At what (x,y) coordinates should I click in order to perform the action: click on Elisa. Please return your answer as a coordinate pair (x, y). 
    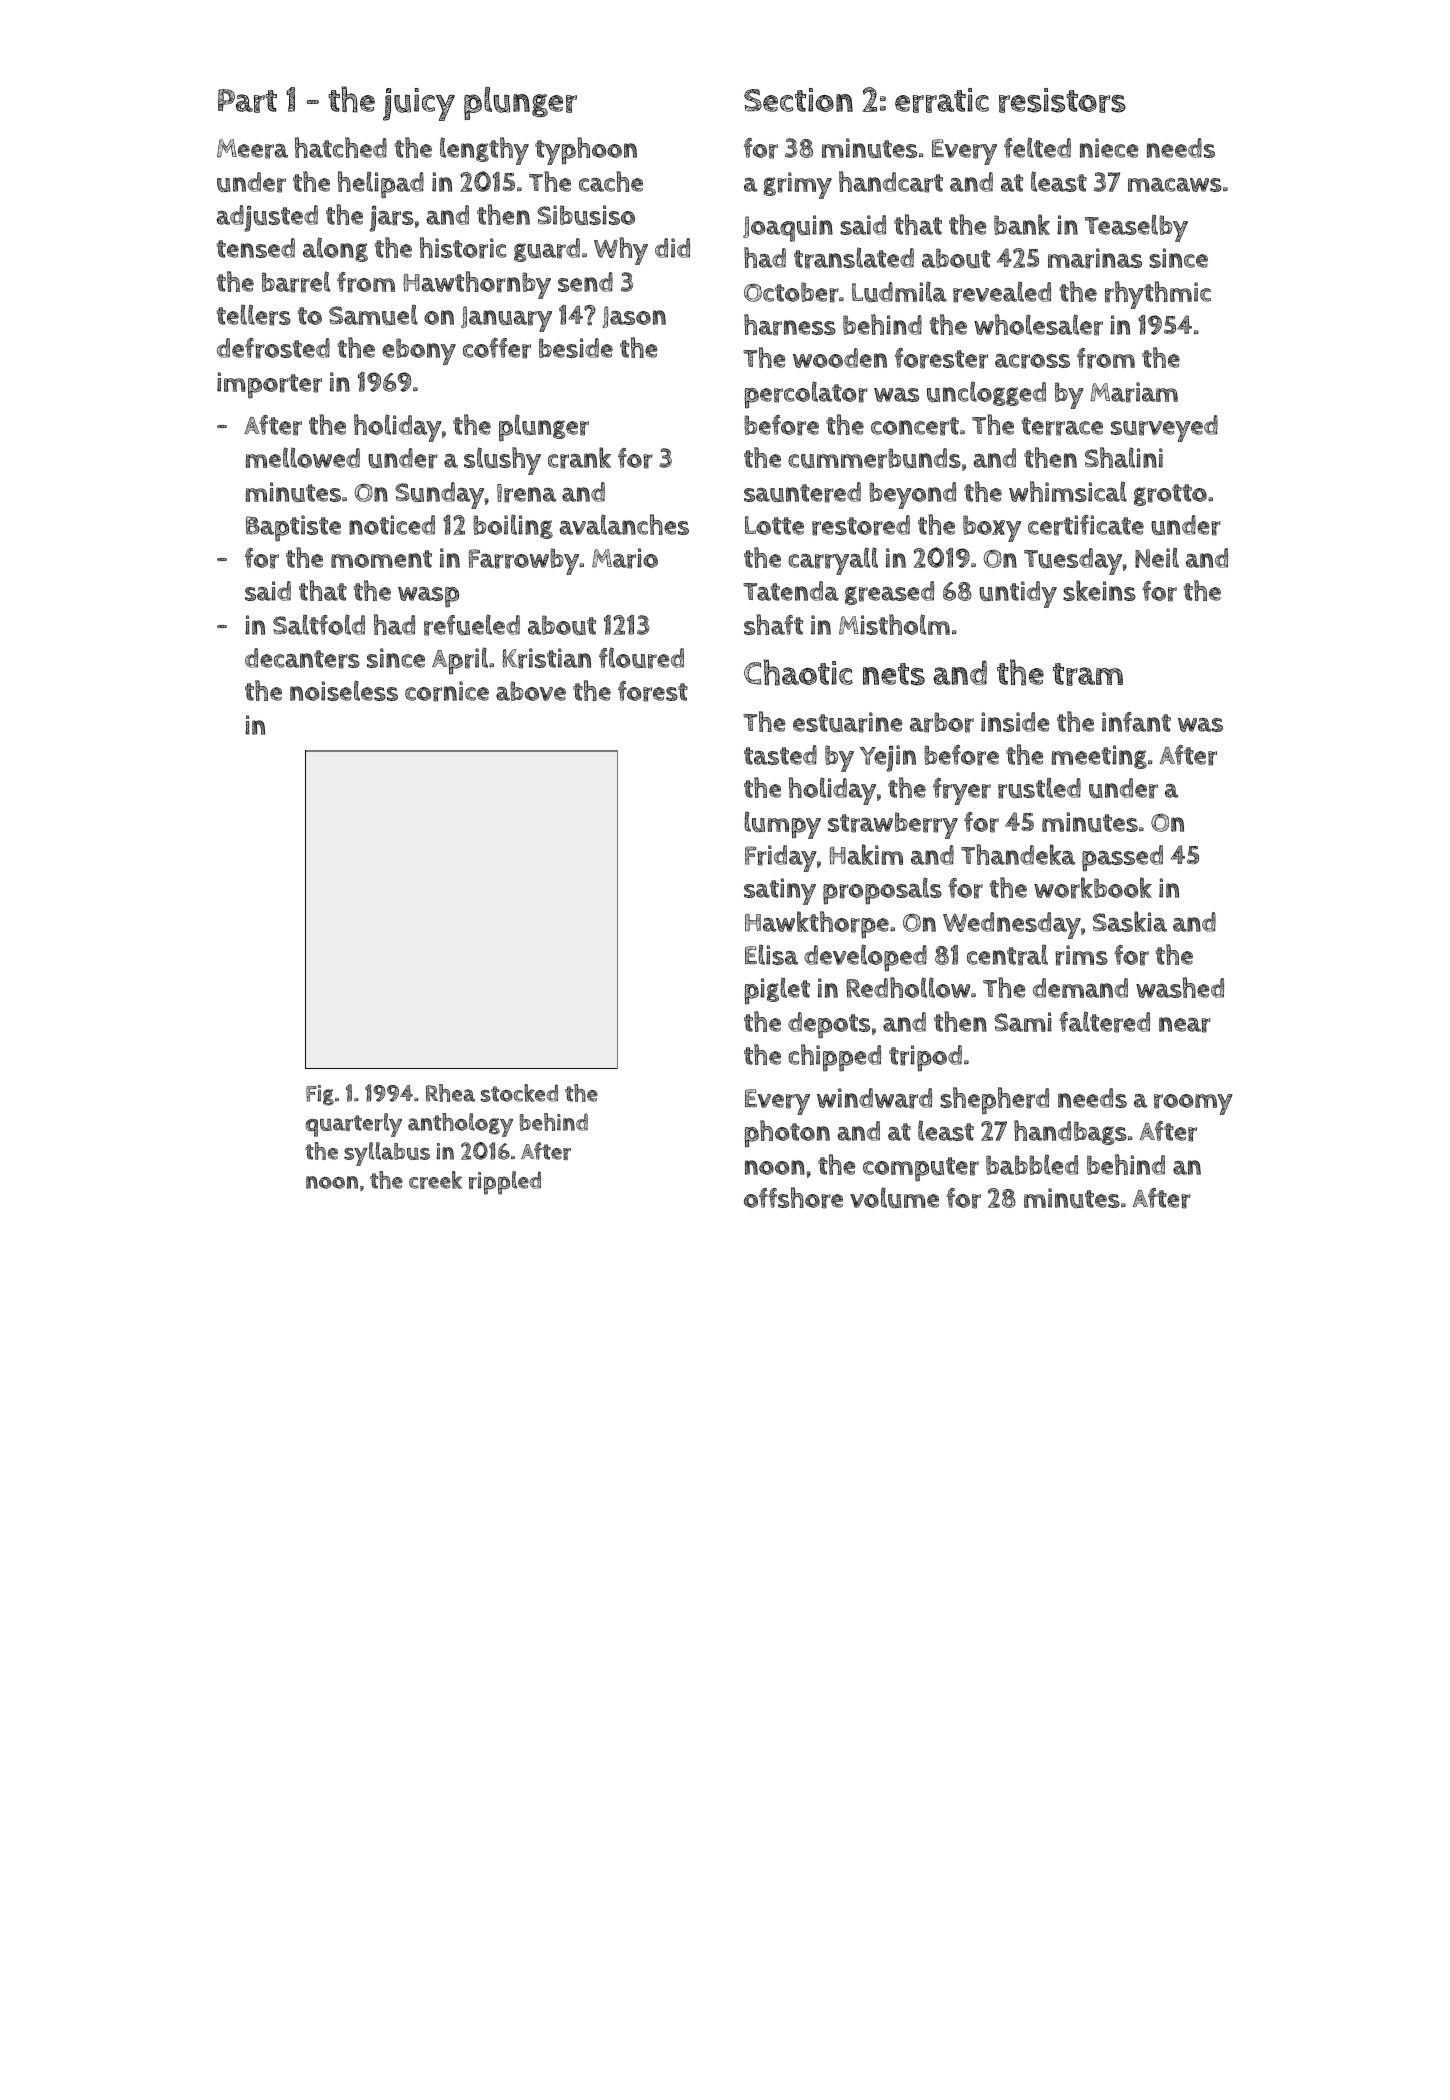
    Looking at the image, I should click on (771, 954).
